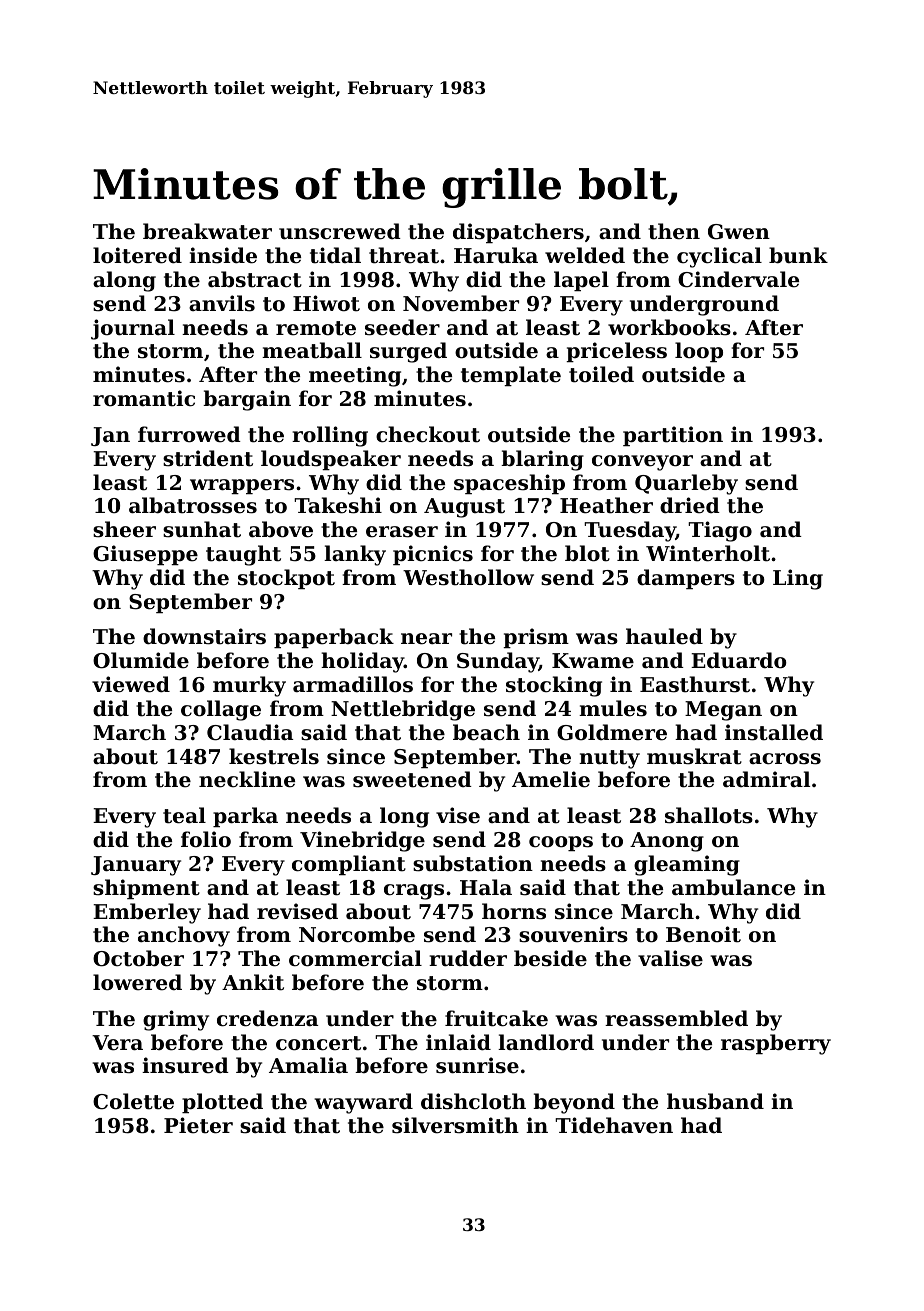  What do you see at coordinates (774, 732) in the screenshot?
I see `installed` at bounding box center [774, 732].
